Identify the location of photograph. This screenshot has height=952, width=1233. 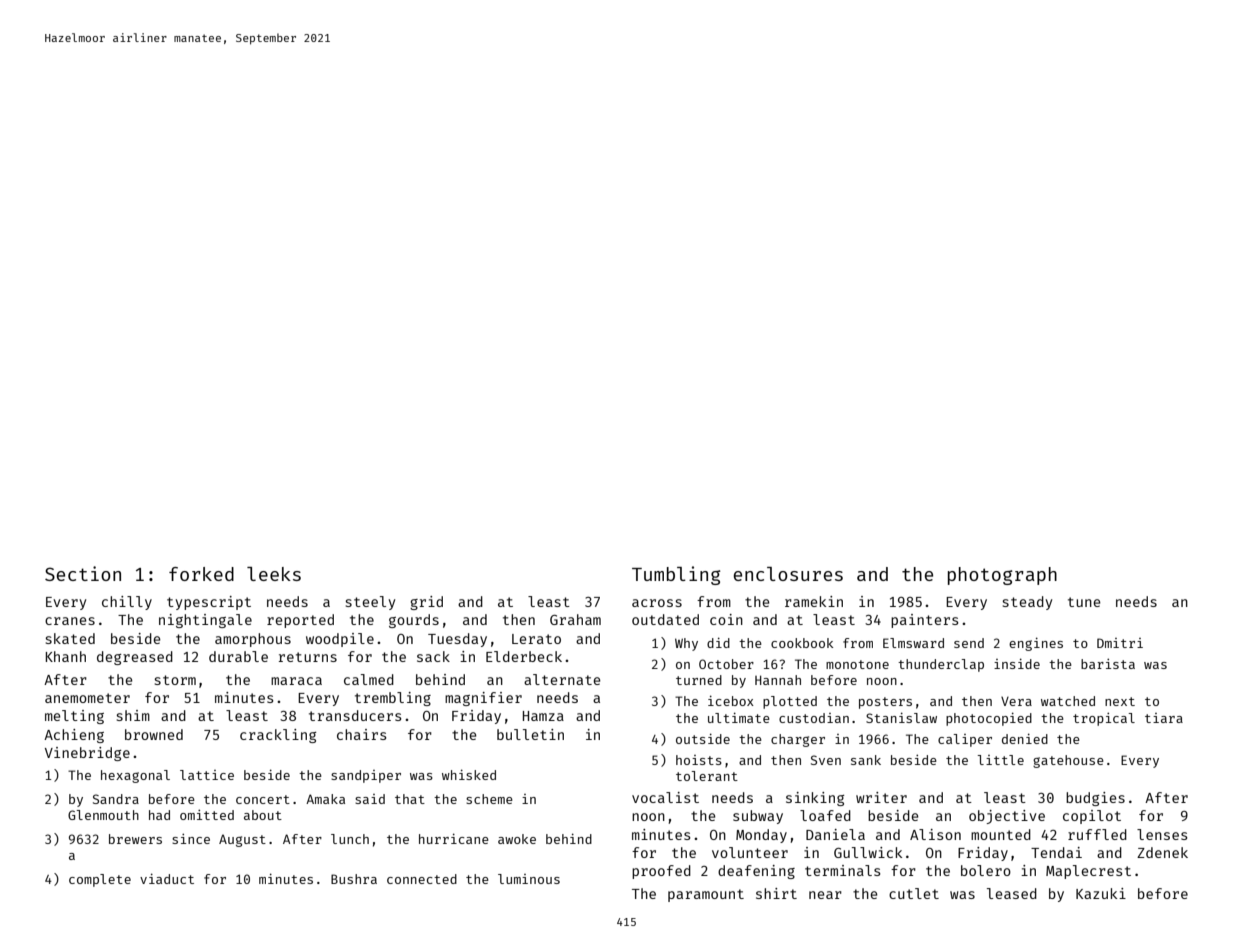
(1002, 576).
